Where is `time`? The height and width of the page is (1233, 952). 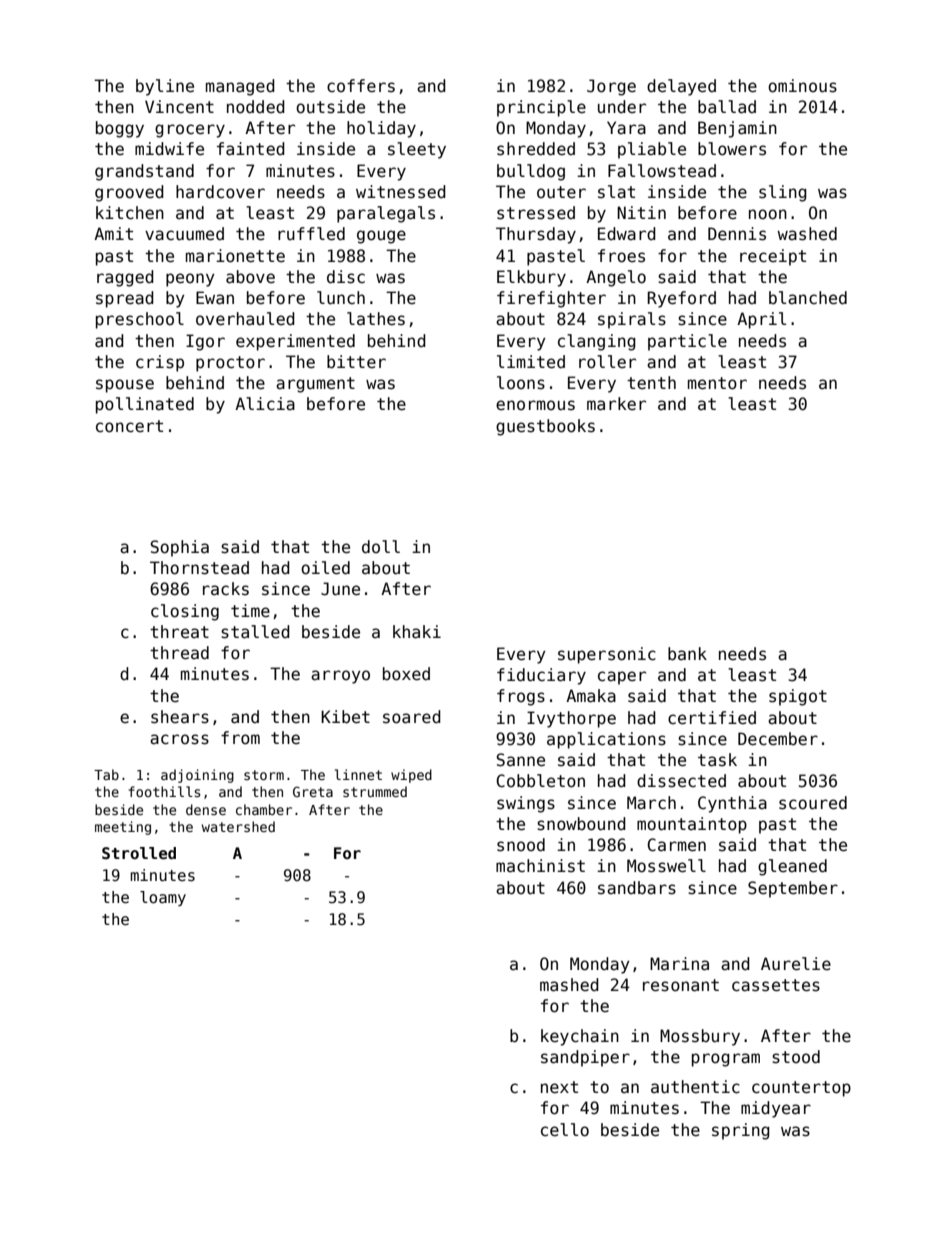 time is located at coordinates (250, 611).
